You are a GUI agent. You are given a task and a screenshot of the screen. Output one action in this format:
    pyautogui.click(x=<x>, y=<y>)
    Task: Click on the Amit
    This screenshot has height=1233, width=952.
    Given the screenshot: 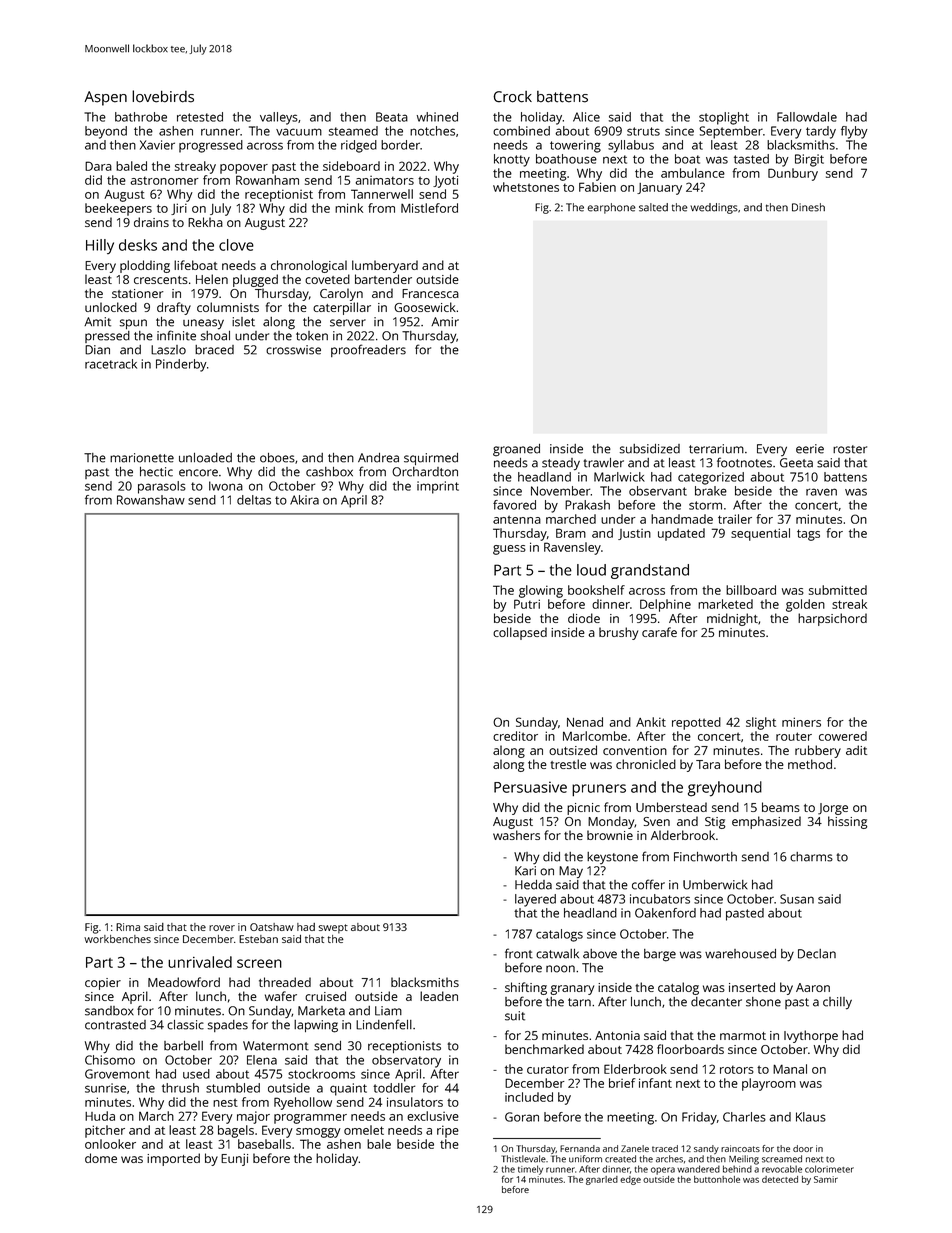 What is the action you would take?
    pyautogui.click(x=97, y=322)
